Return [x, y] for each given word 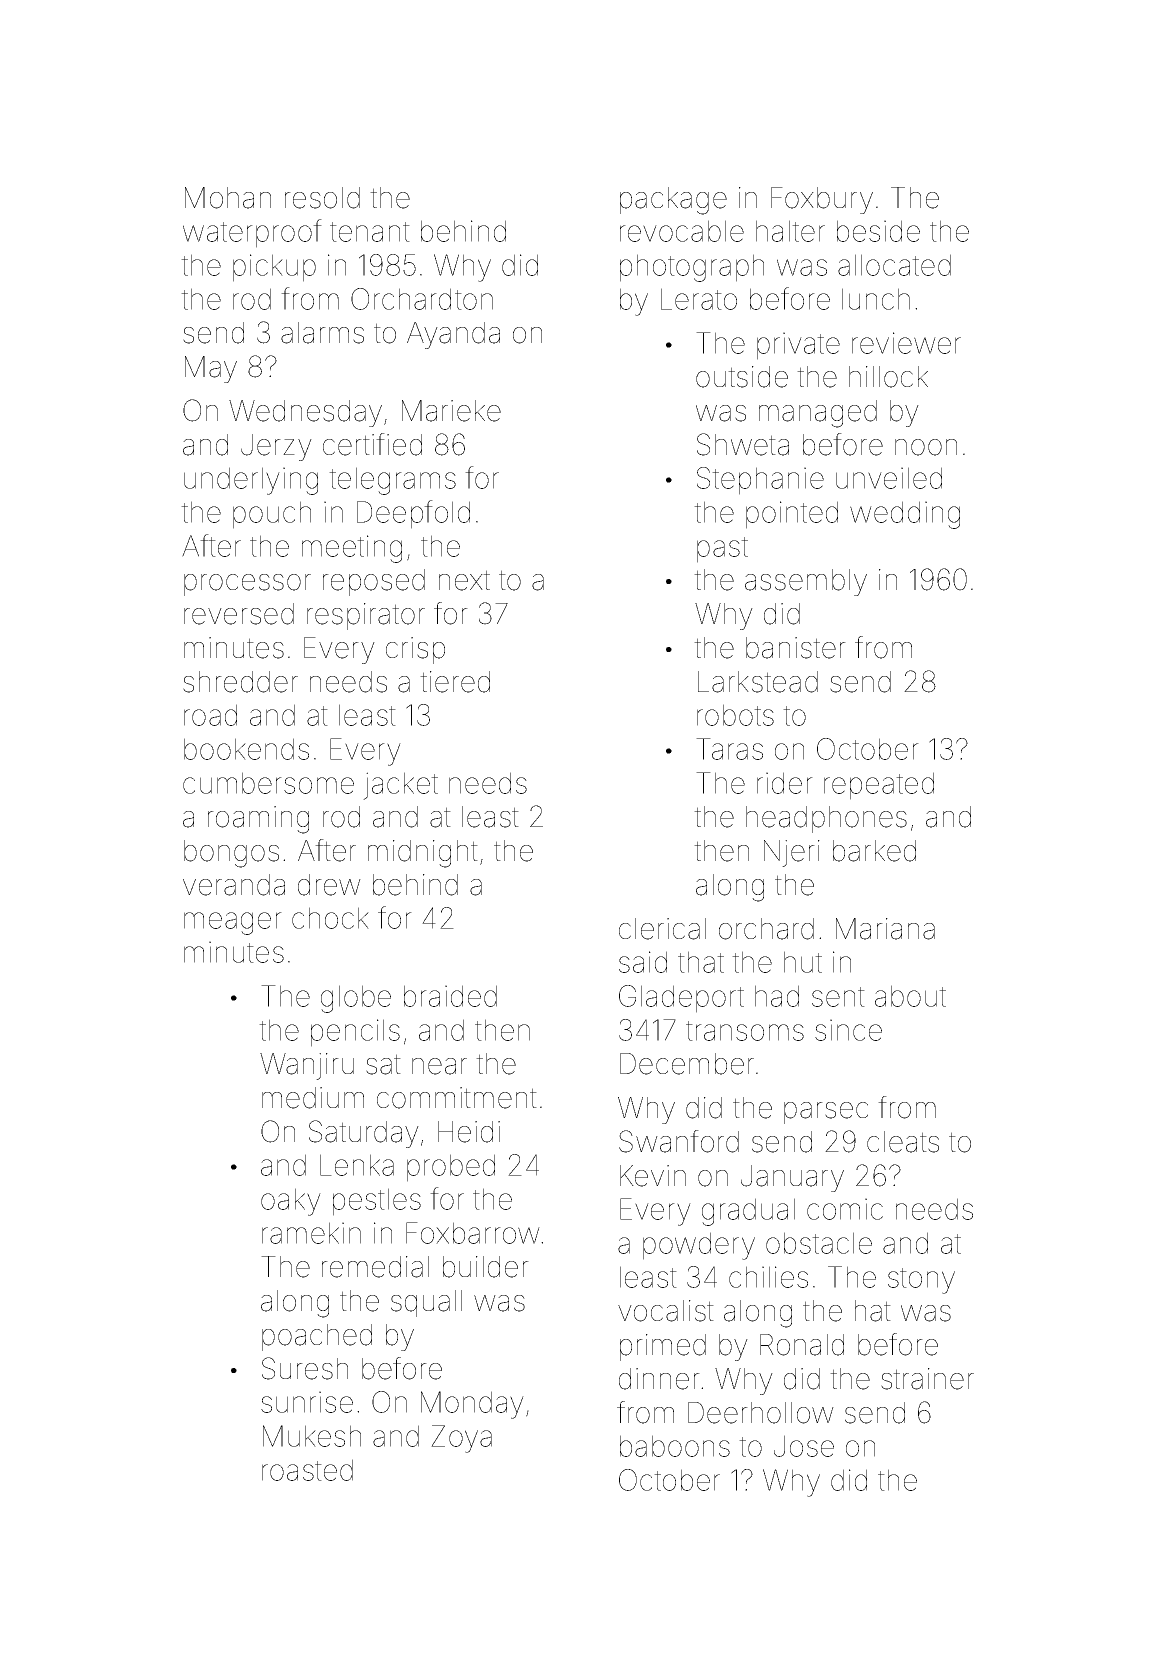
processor [247, 585]
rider [785, 783]
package [673, 201]
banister [796, 648]
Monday [472, 1405]
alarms [322, 333]
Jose [804, 1446]
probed [451, 1168]
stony [921, 1281]
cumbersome [268, 783]
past [722, 550]
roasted [307, 1470]
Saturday [364, 1134]
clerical [662, 929]
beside [878, 231]
